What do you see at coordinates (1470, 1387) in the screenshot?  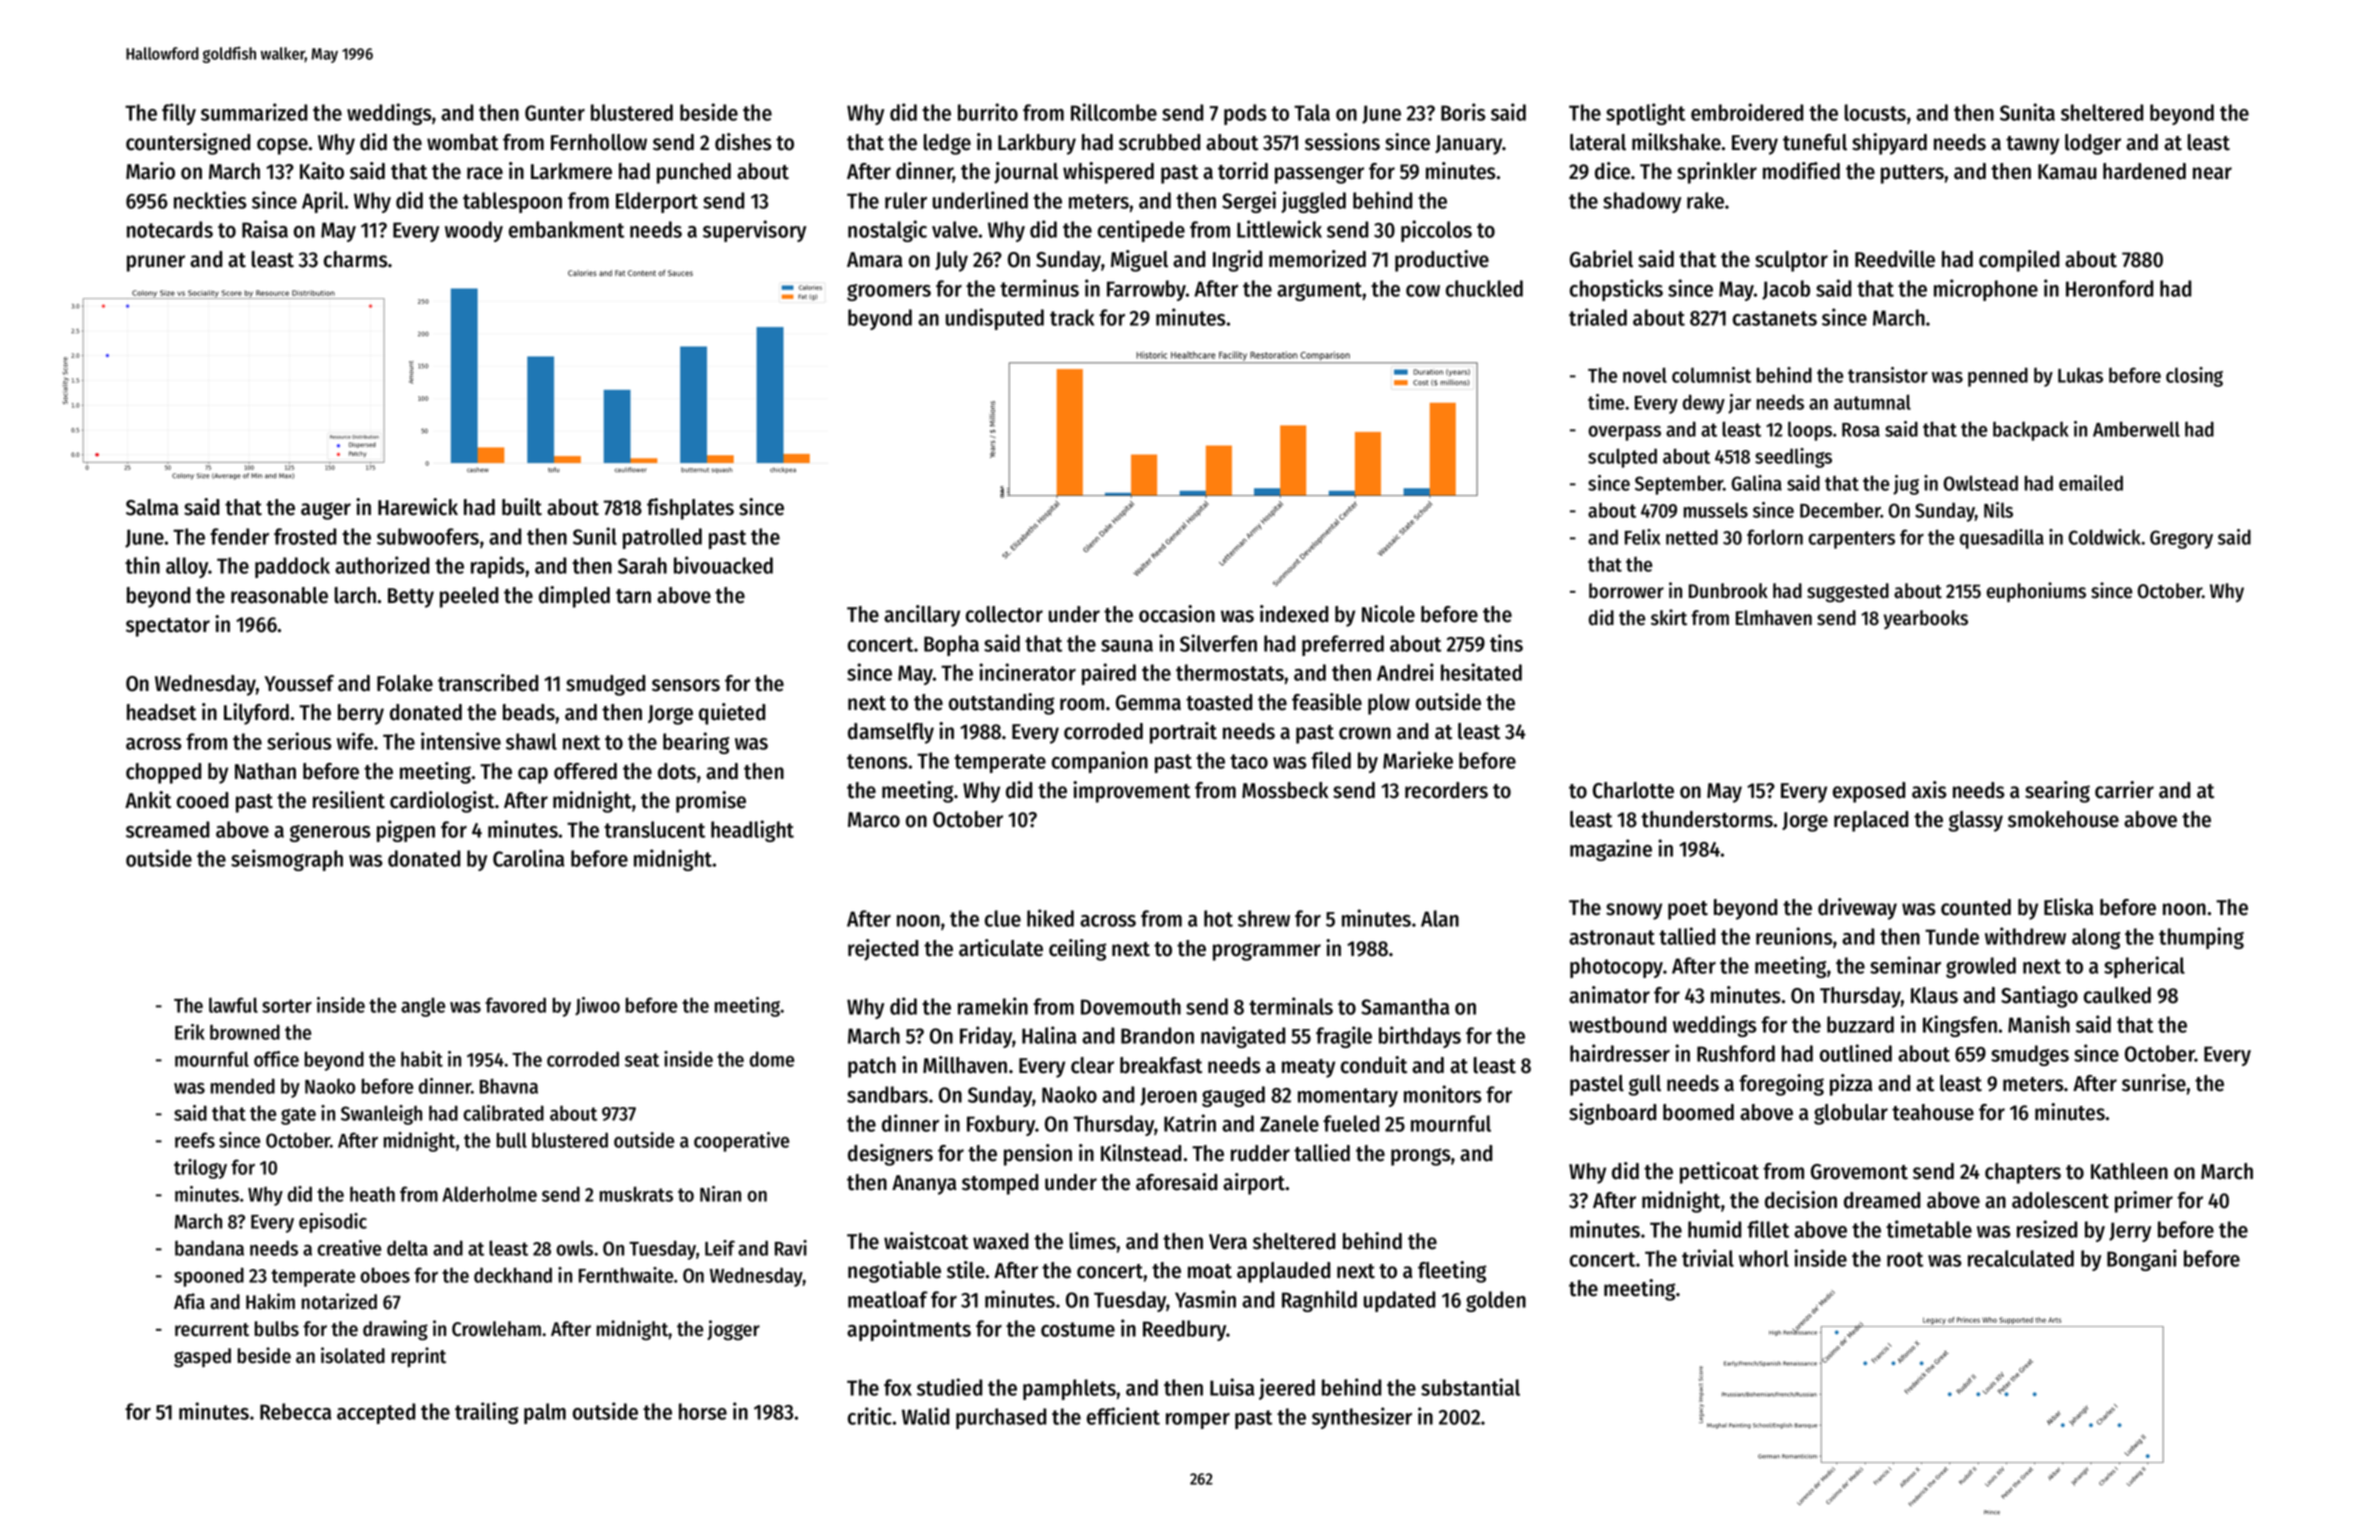 I see `substantial` at bounding box center [1470, 1387].
